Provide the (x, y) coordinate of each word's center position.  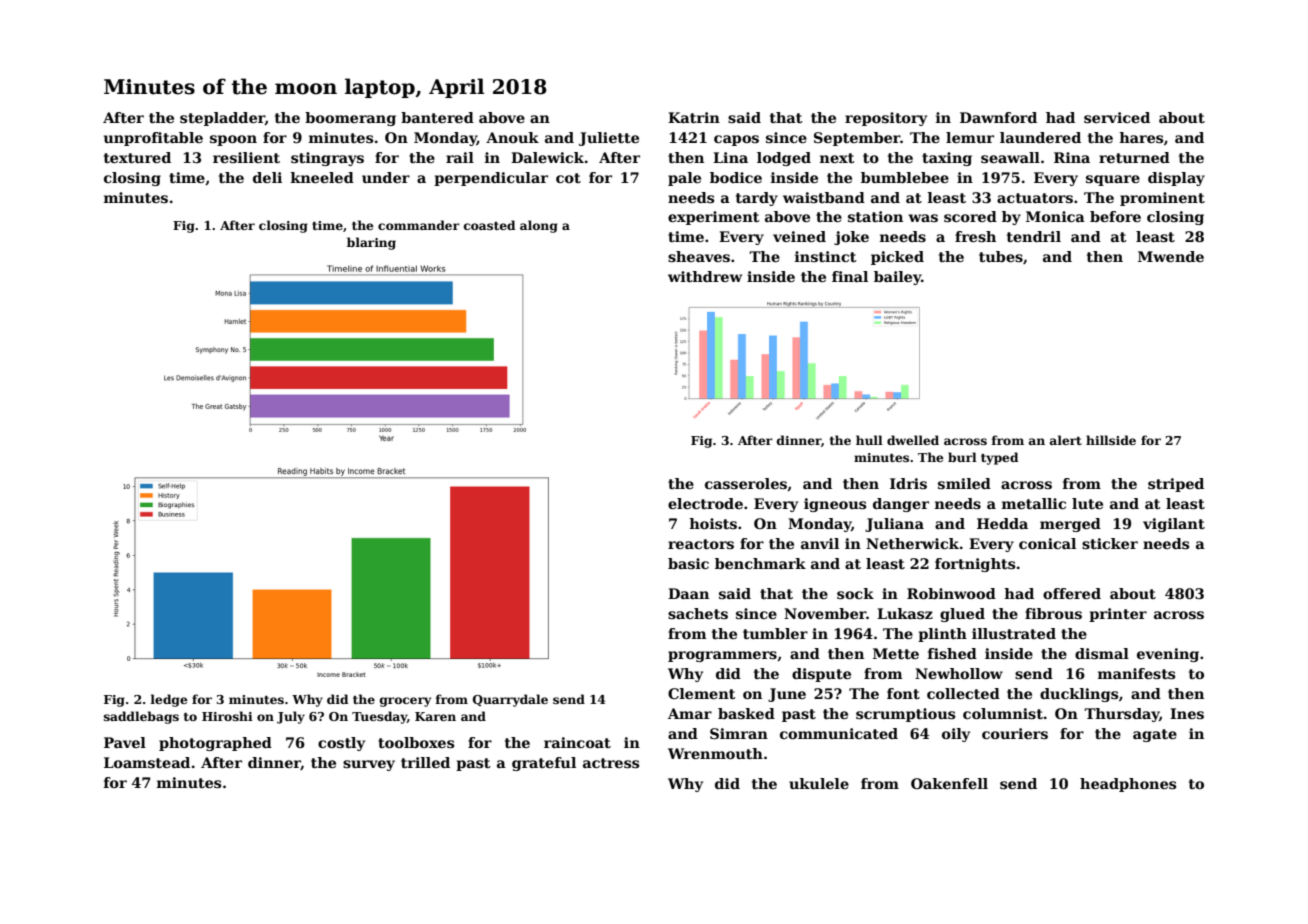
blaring (371, 243)
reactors (701, 544)
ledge (169, 700)
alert (1066, 440)
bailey (897, 278)
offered (1072, 593)
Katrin (694, 117)
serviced (1117, 117)
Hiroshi (227, 716)
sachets (698, 613)
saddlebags (141, 717)
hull (869, 440)
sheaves (699, 256)
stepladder (222, 119)
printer (1118, 615)
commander (419, 225)
